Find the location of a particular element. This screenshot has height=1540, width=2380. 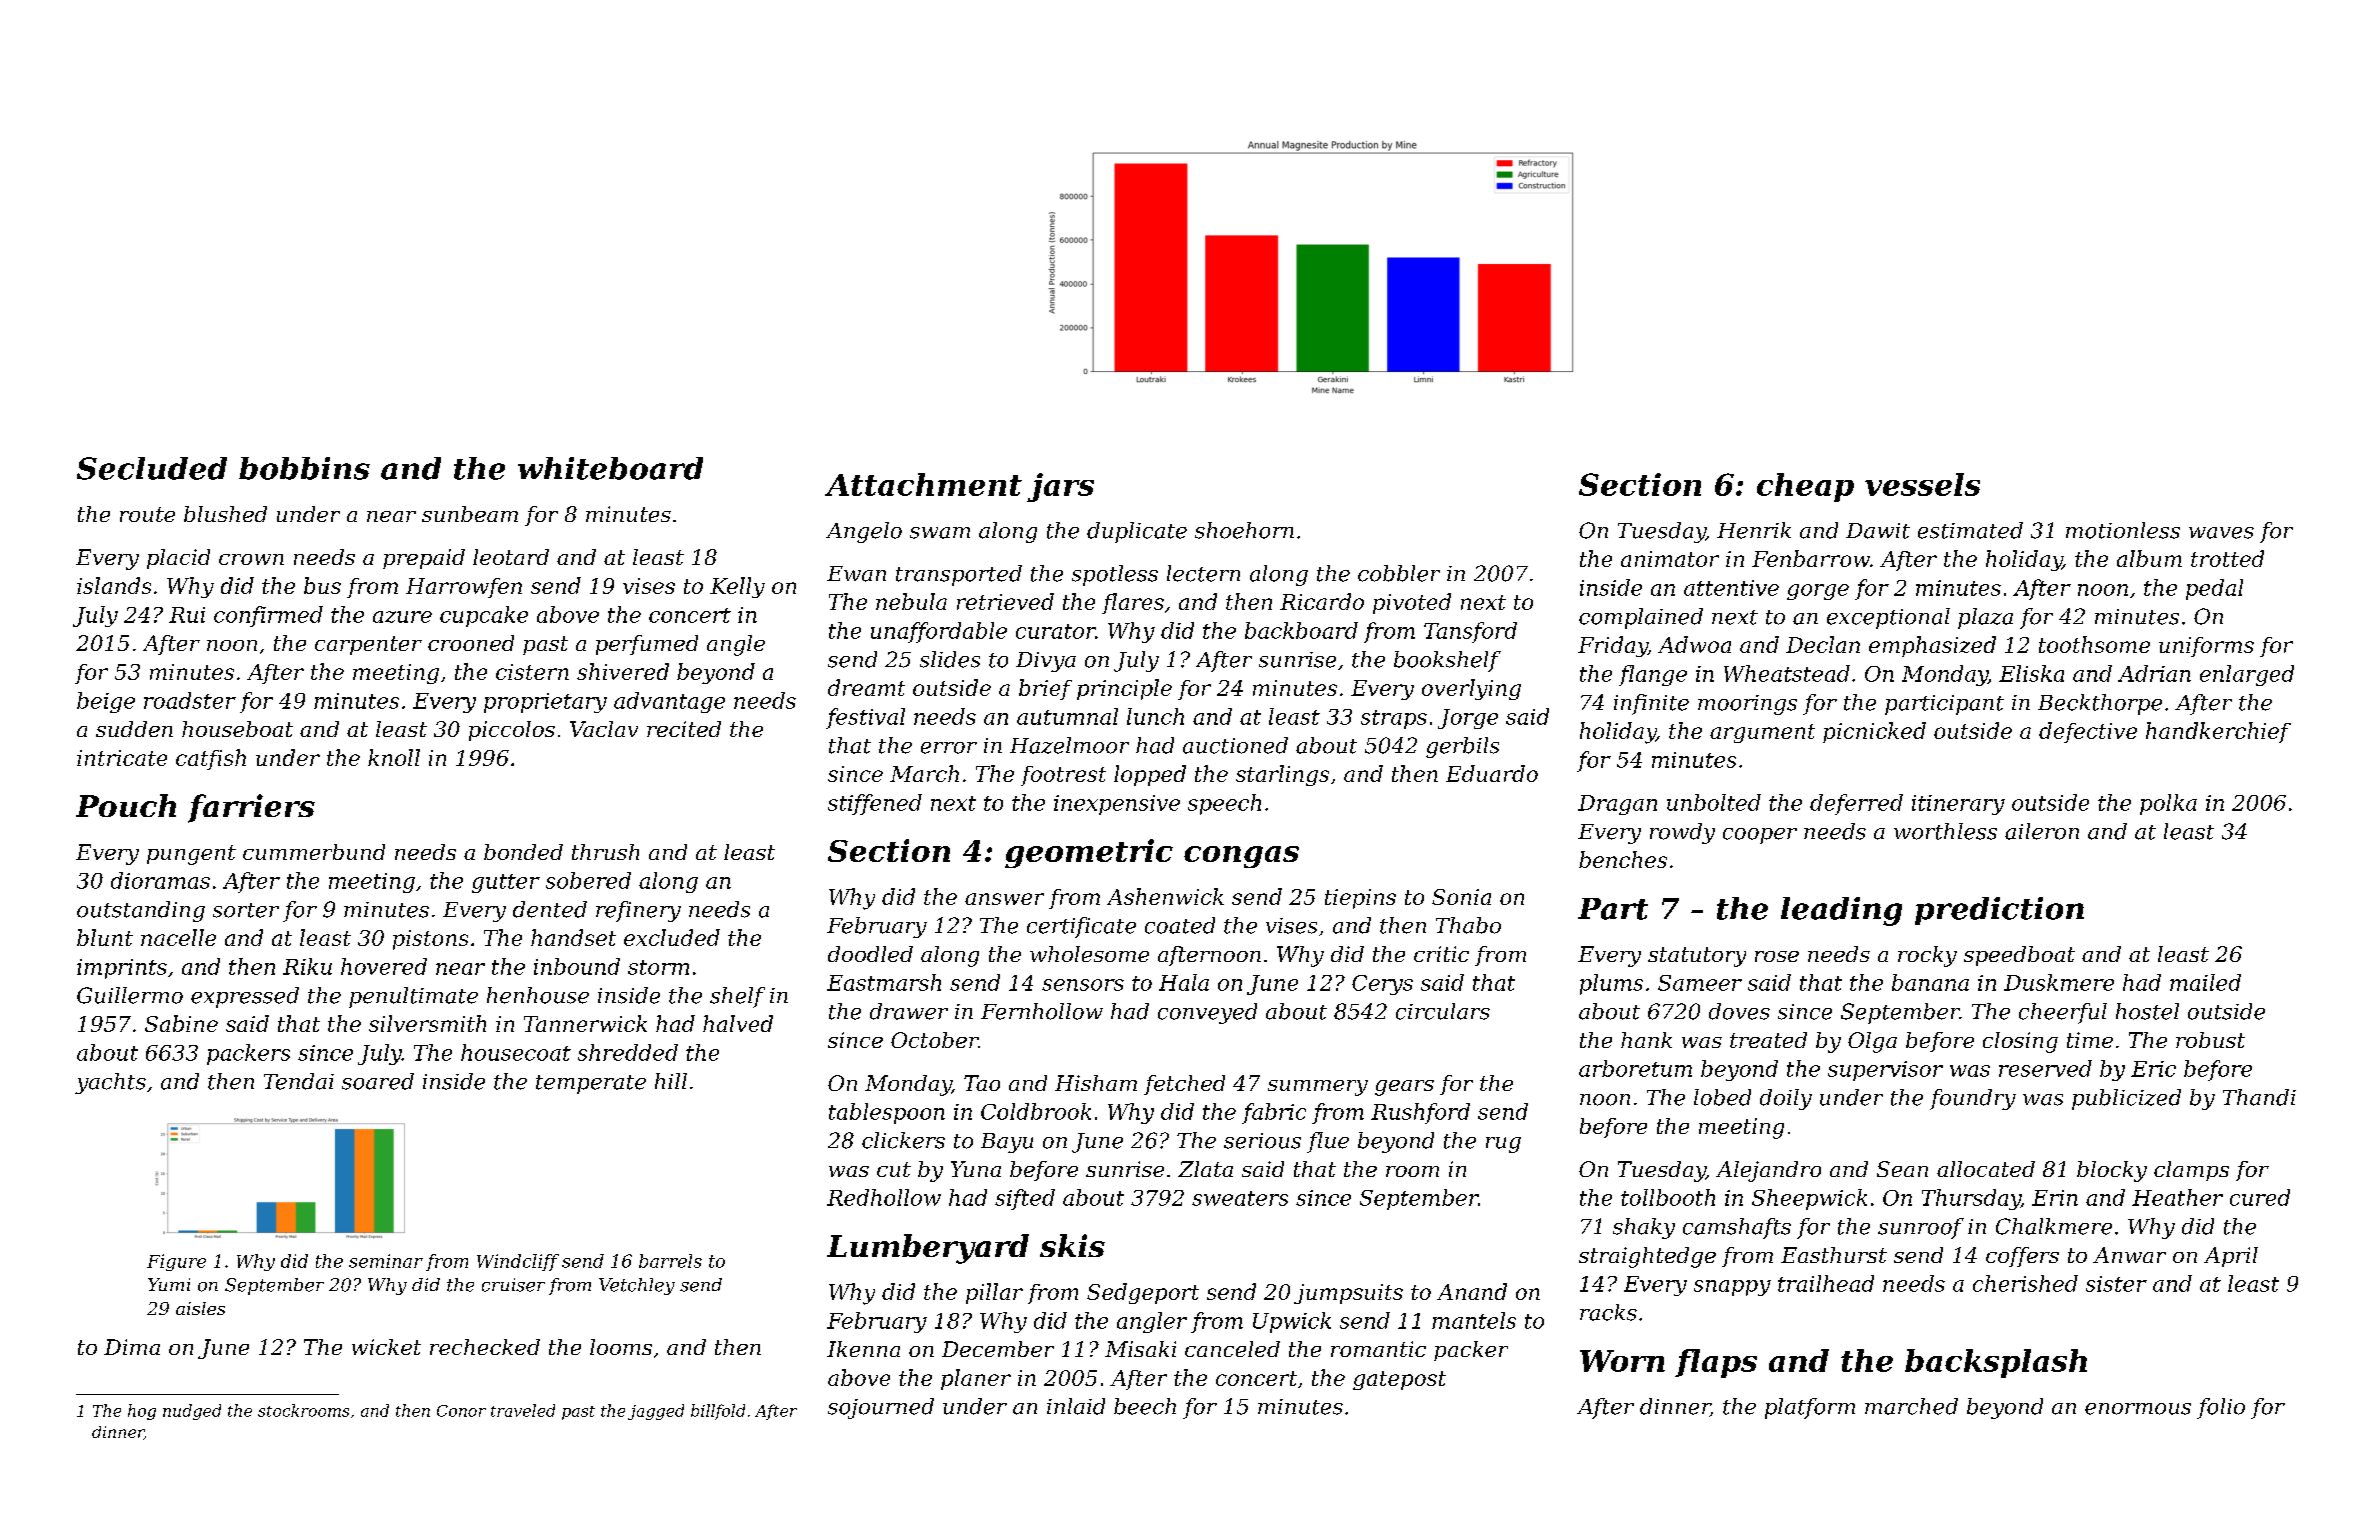

imprints is located at coordinates (122, 969).
